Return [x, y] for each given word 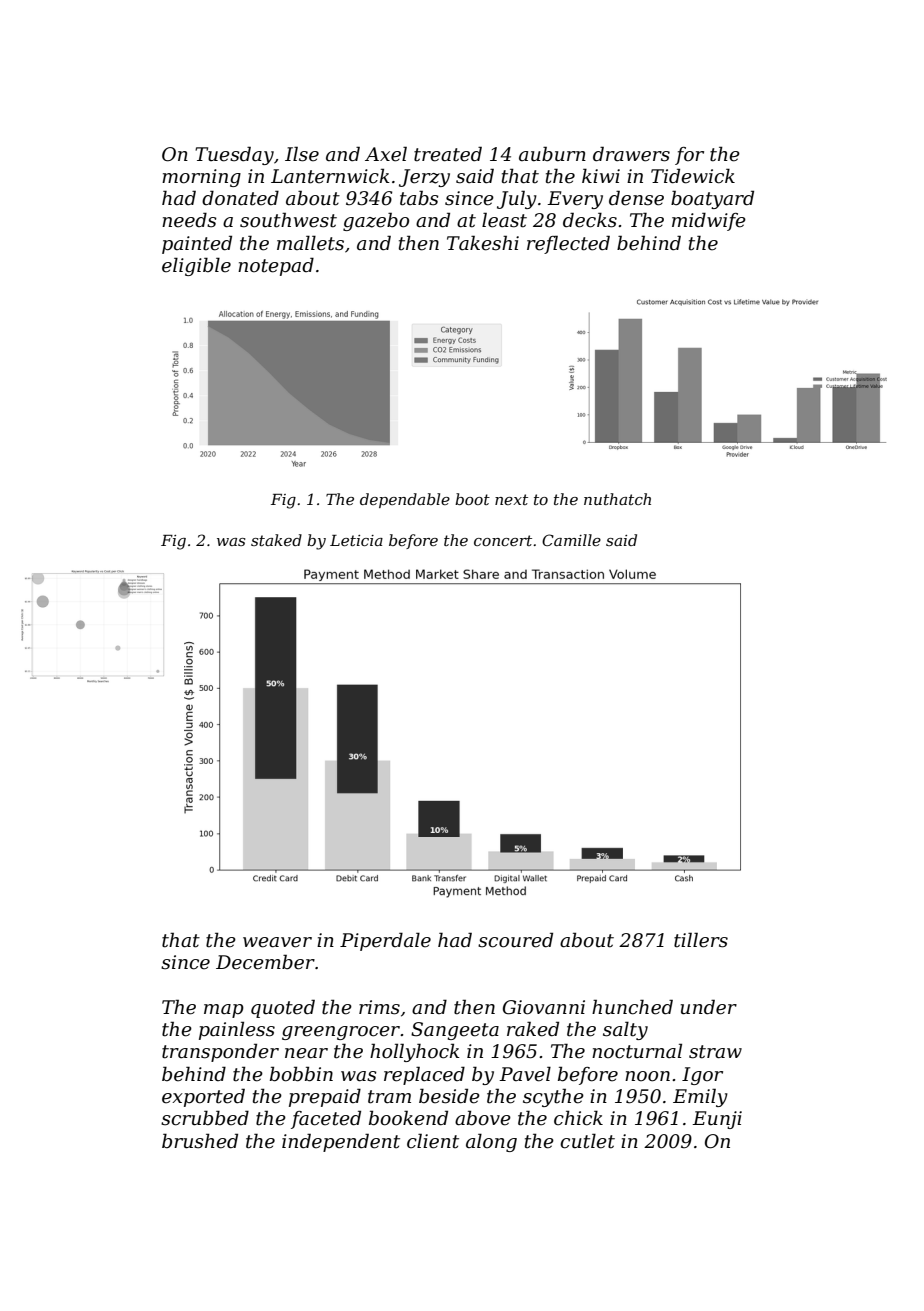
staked [276, 540]
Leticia [356, 540]
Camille [571, 540]
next [511, 499]
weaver [277, 942]
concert [503, 540]
